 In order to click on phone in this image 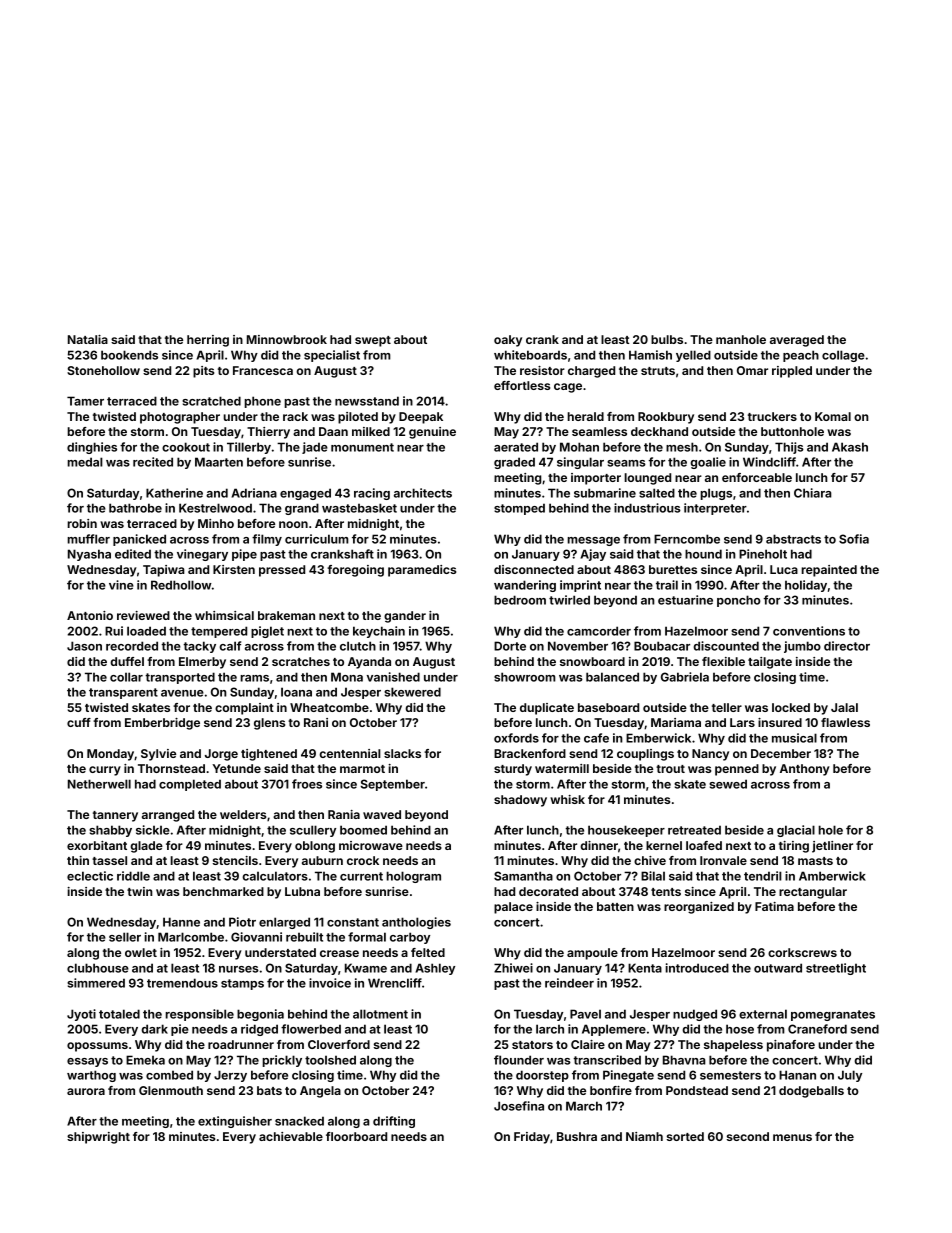, I will do `click(262, 402)`.
